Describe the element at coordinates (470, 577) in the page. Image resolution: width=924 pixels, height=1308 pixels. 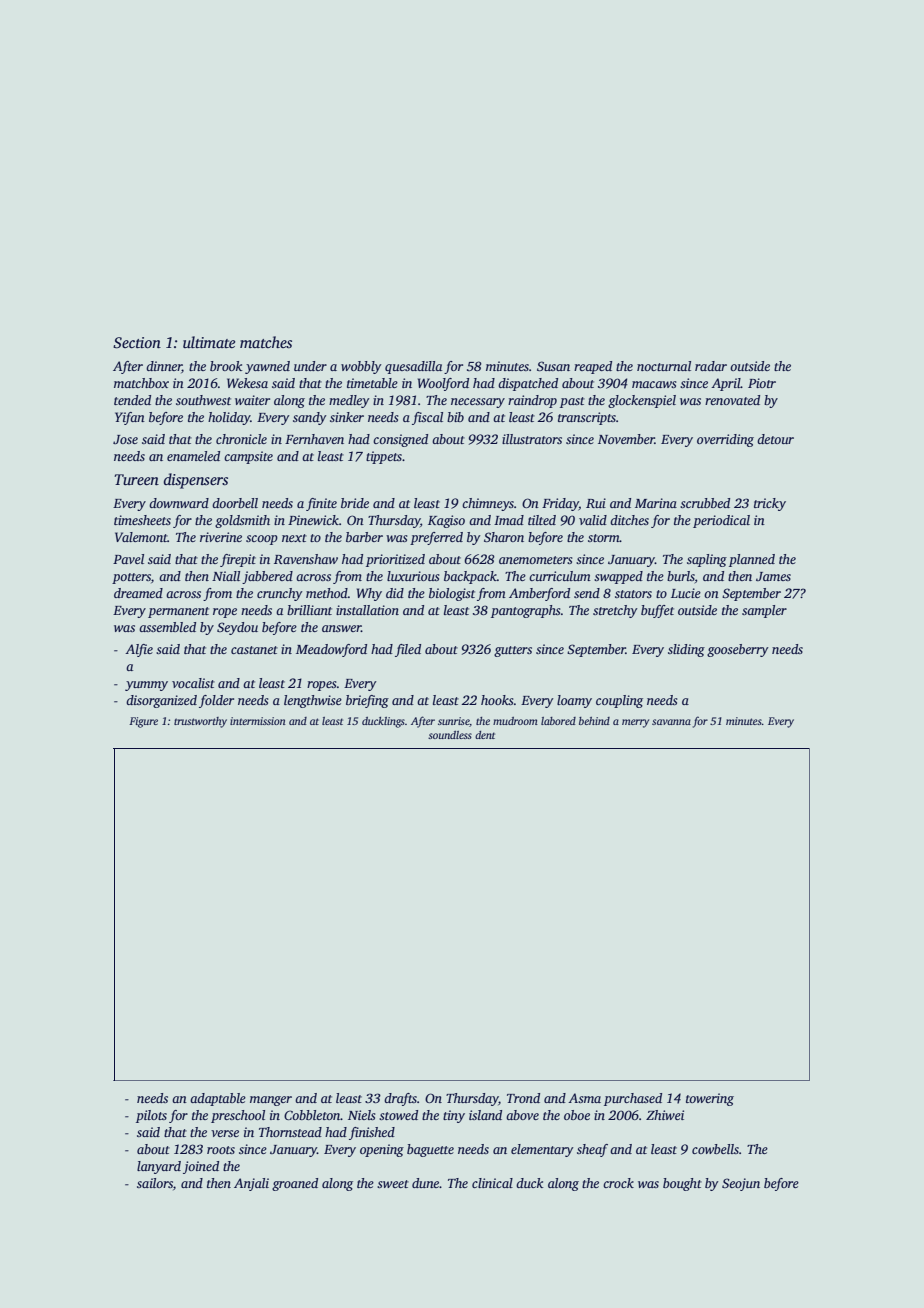
I see `backpack` at that location.
